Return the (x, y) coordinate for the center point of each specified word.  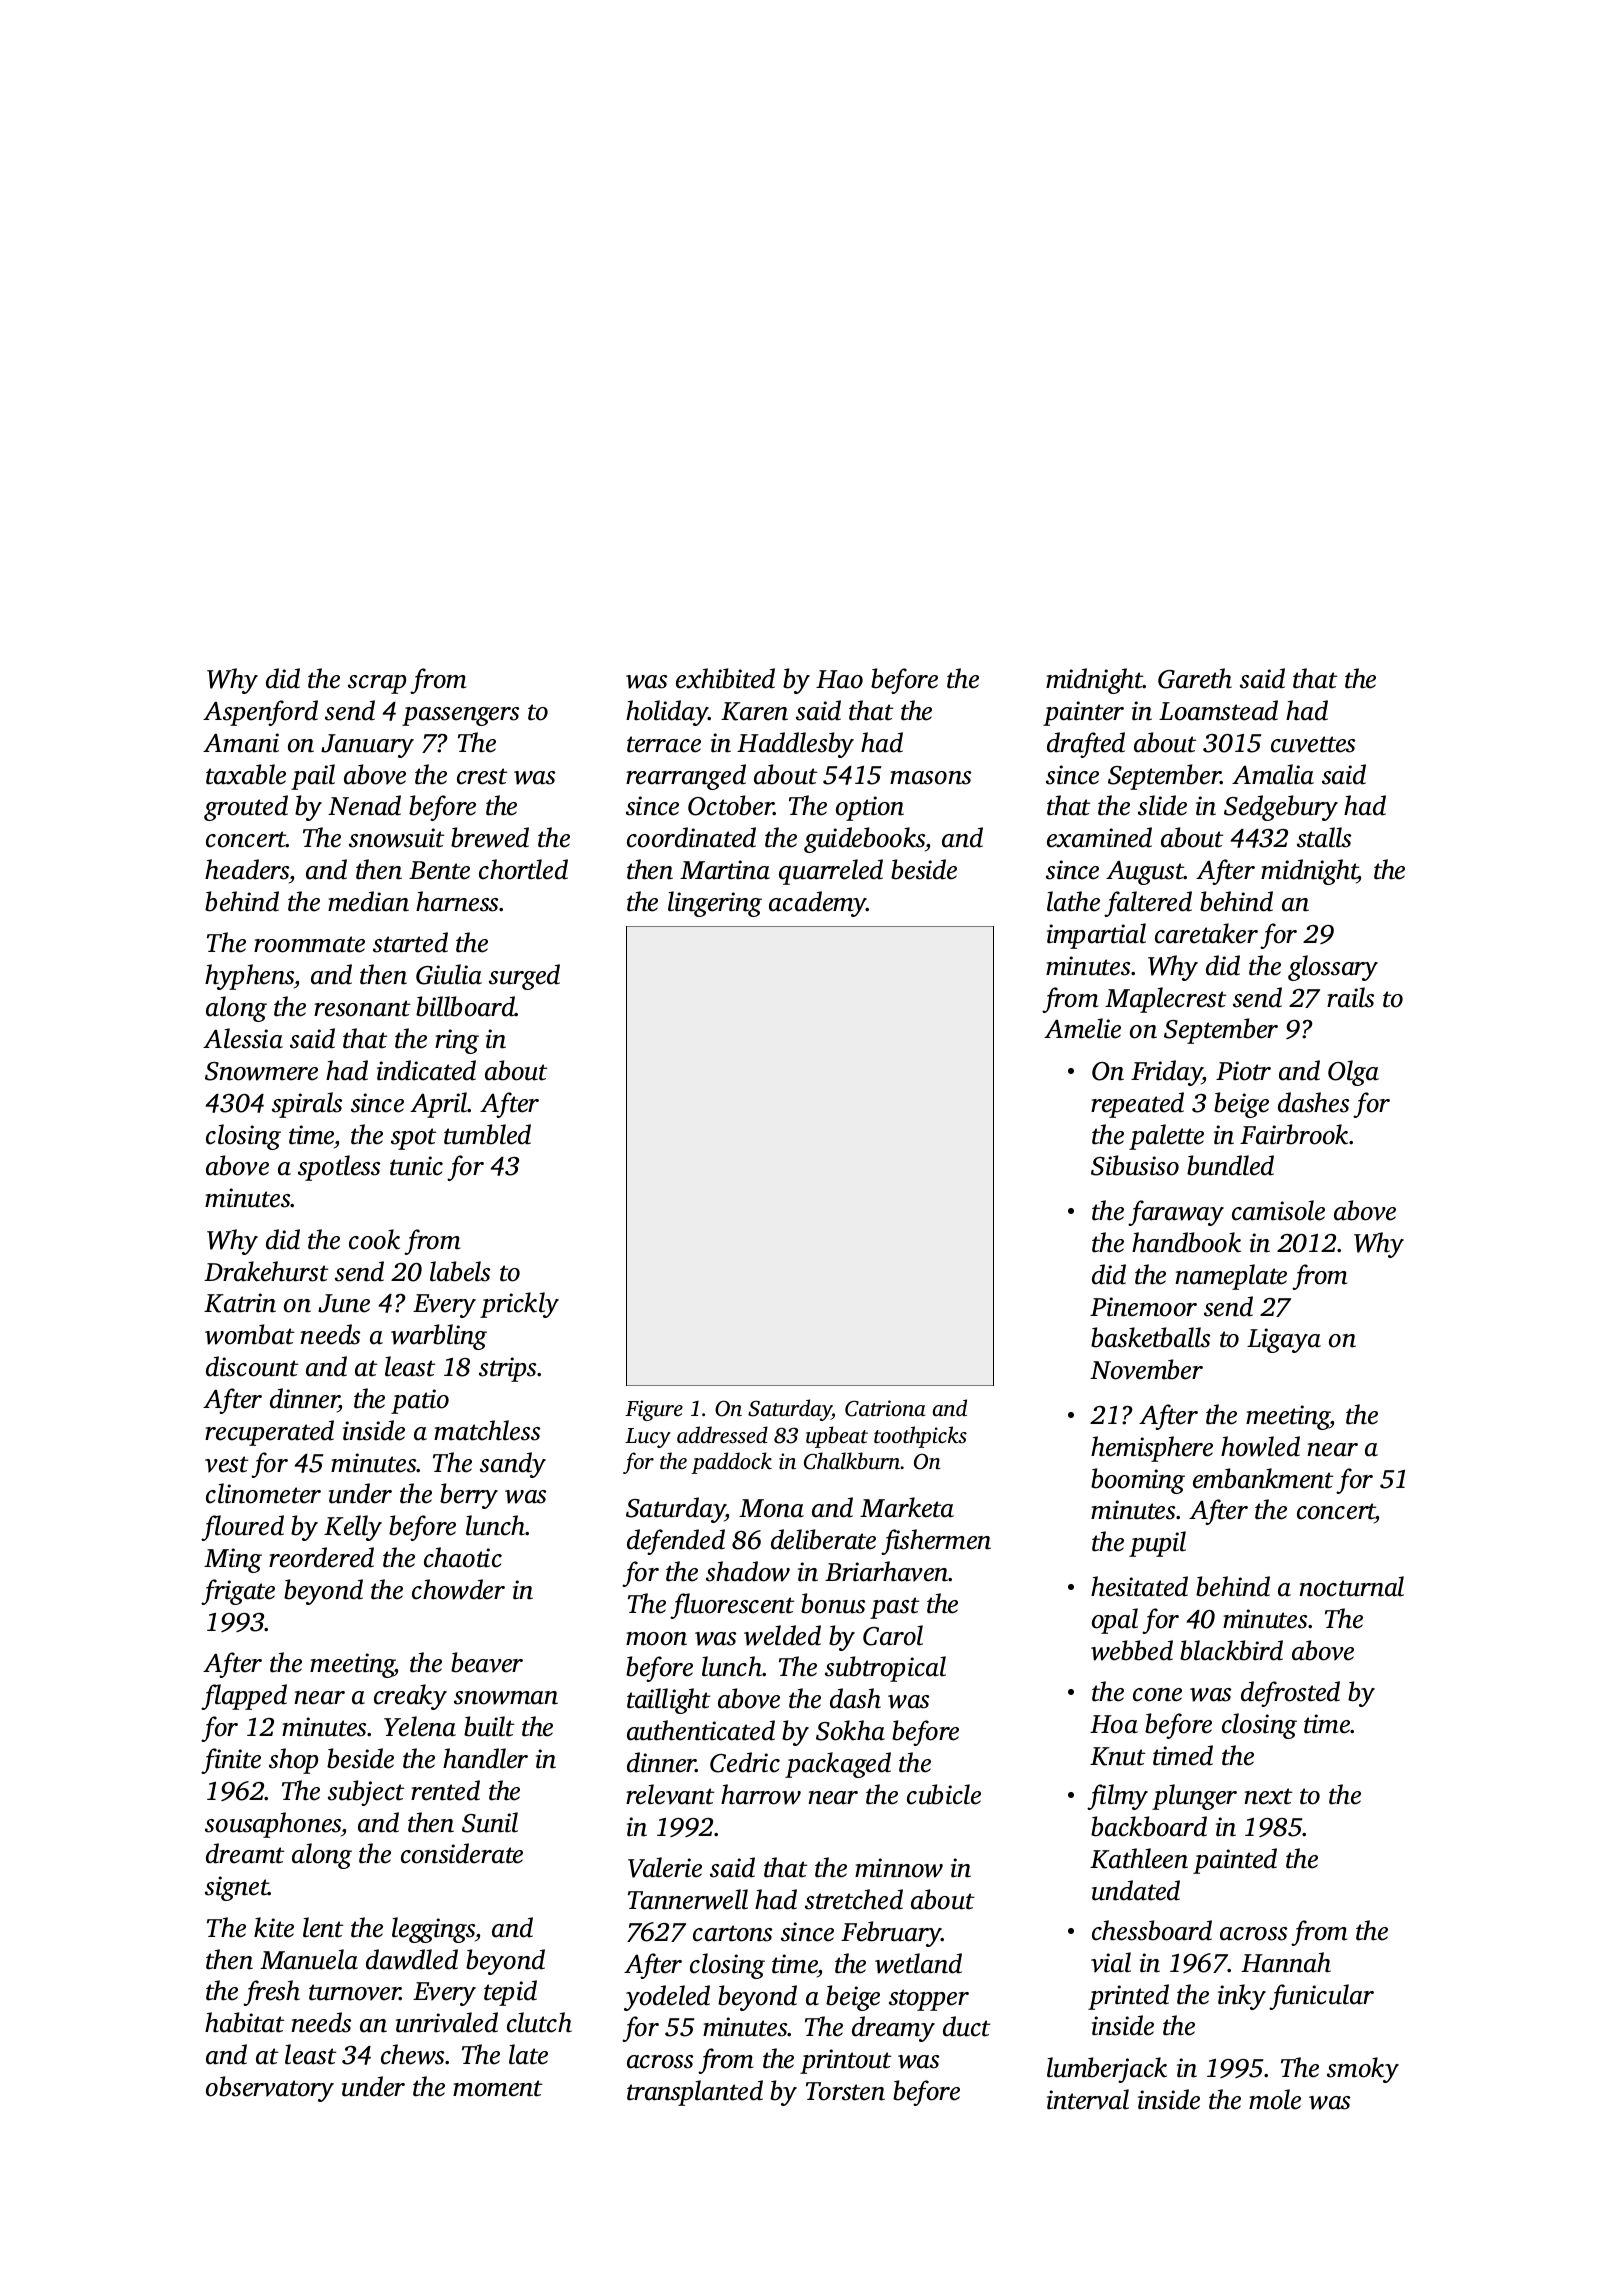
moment (497, 2088)
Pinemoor (1143, 1307)
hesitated (1139, 1586)
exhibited (725, 678)
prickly (519, 1305)
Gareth (1195, 678)
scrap (377, 684)
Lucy (648, 1438)
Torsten (845, 2091)
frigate (238, 1592)
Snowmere (261, 1071)
